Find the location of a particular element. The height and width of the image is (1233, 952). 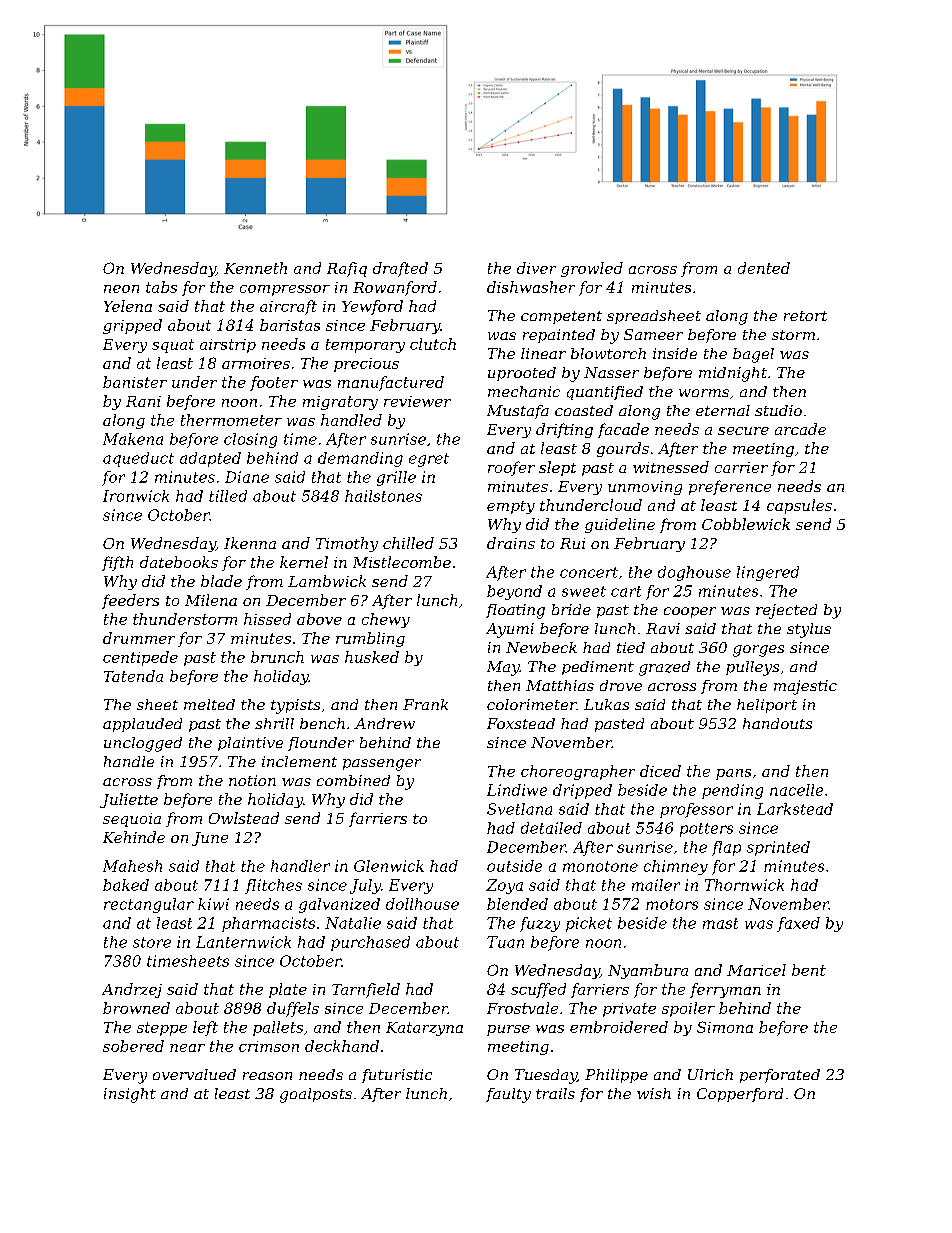

diver is located at coordinates (536, 268).
